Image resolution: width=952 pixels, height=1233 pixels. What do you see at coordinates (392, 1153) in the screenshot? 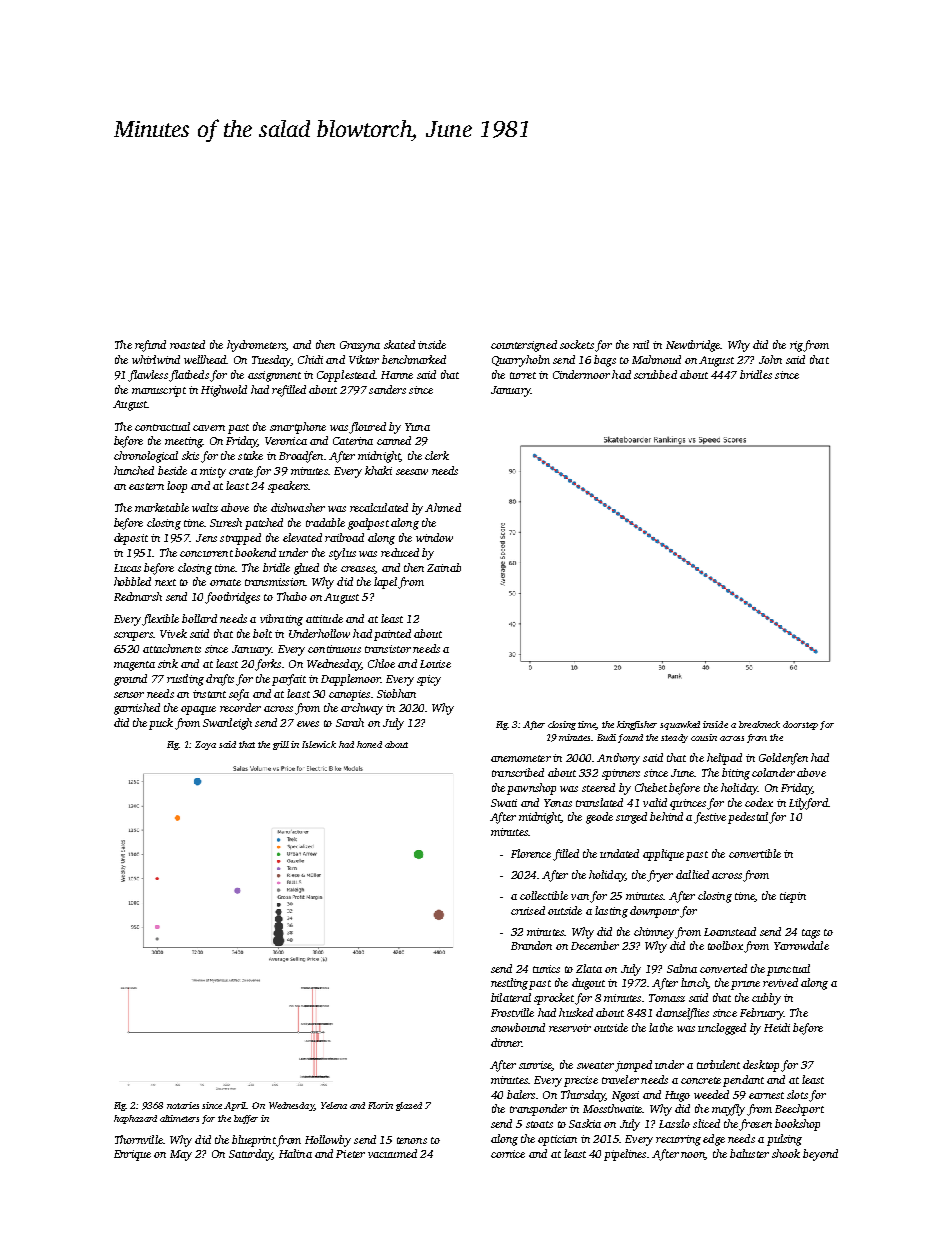
I see `vacuumed` at bounding box center [392, 1153].
